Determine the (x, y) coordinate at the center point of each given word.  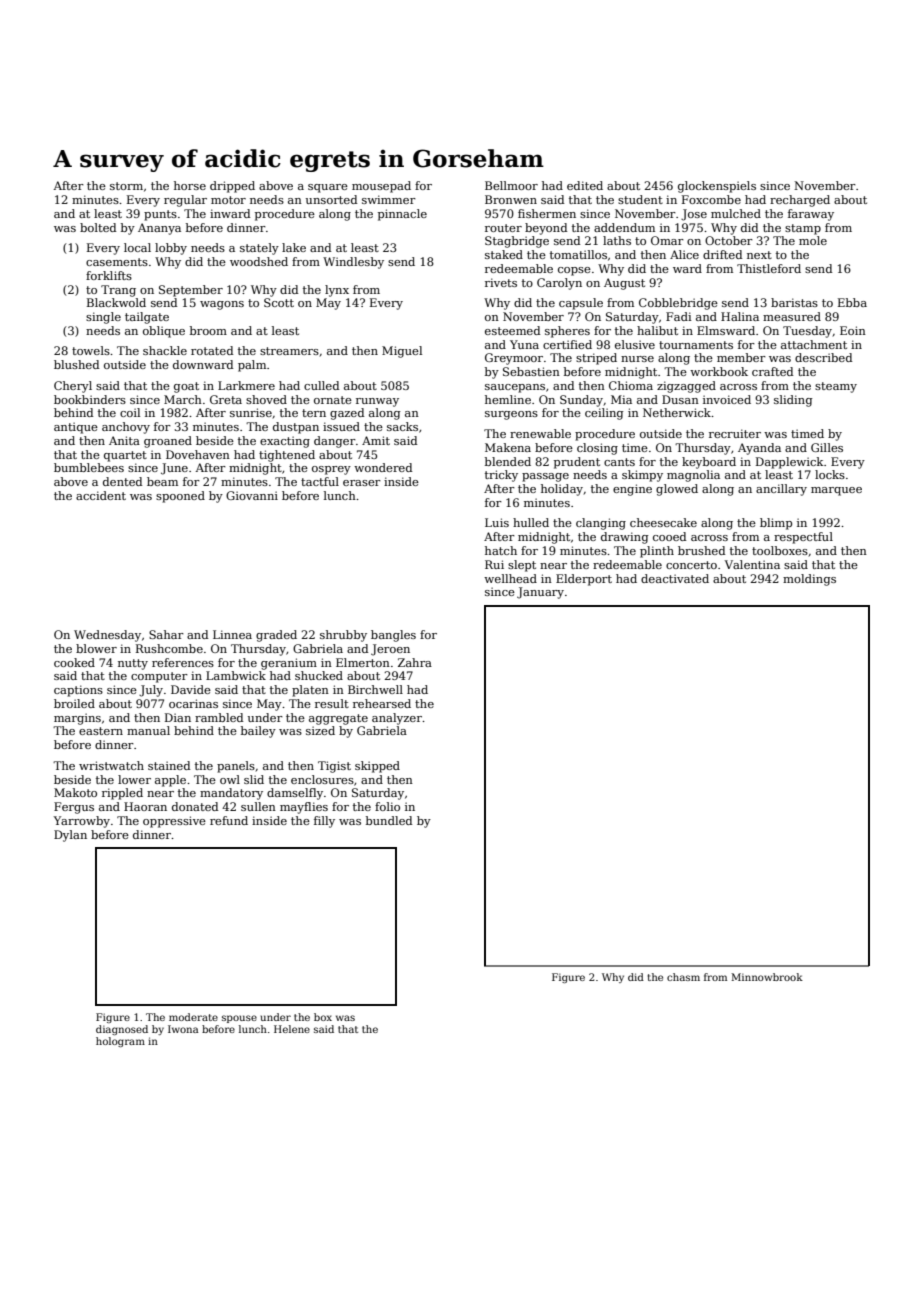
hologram (120, 1042)
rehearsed (382, 703)
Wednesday (107, 636)
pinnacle (402, 215)
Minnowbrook (767, 977)
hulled (531, 522)
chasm (683, 977)
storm (126, 186)
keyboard (709, 463)
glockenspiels (717, 187)
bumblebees (89, 467)
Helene (292, 1029)
